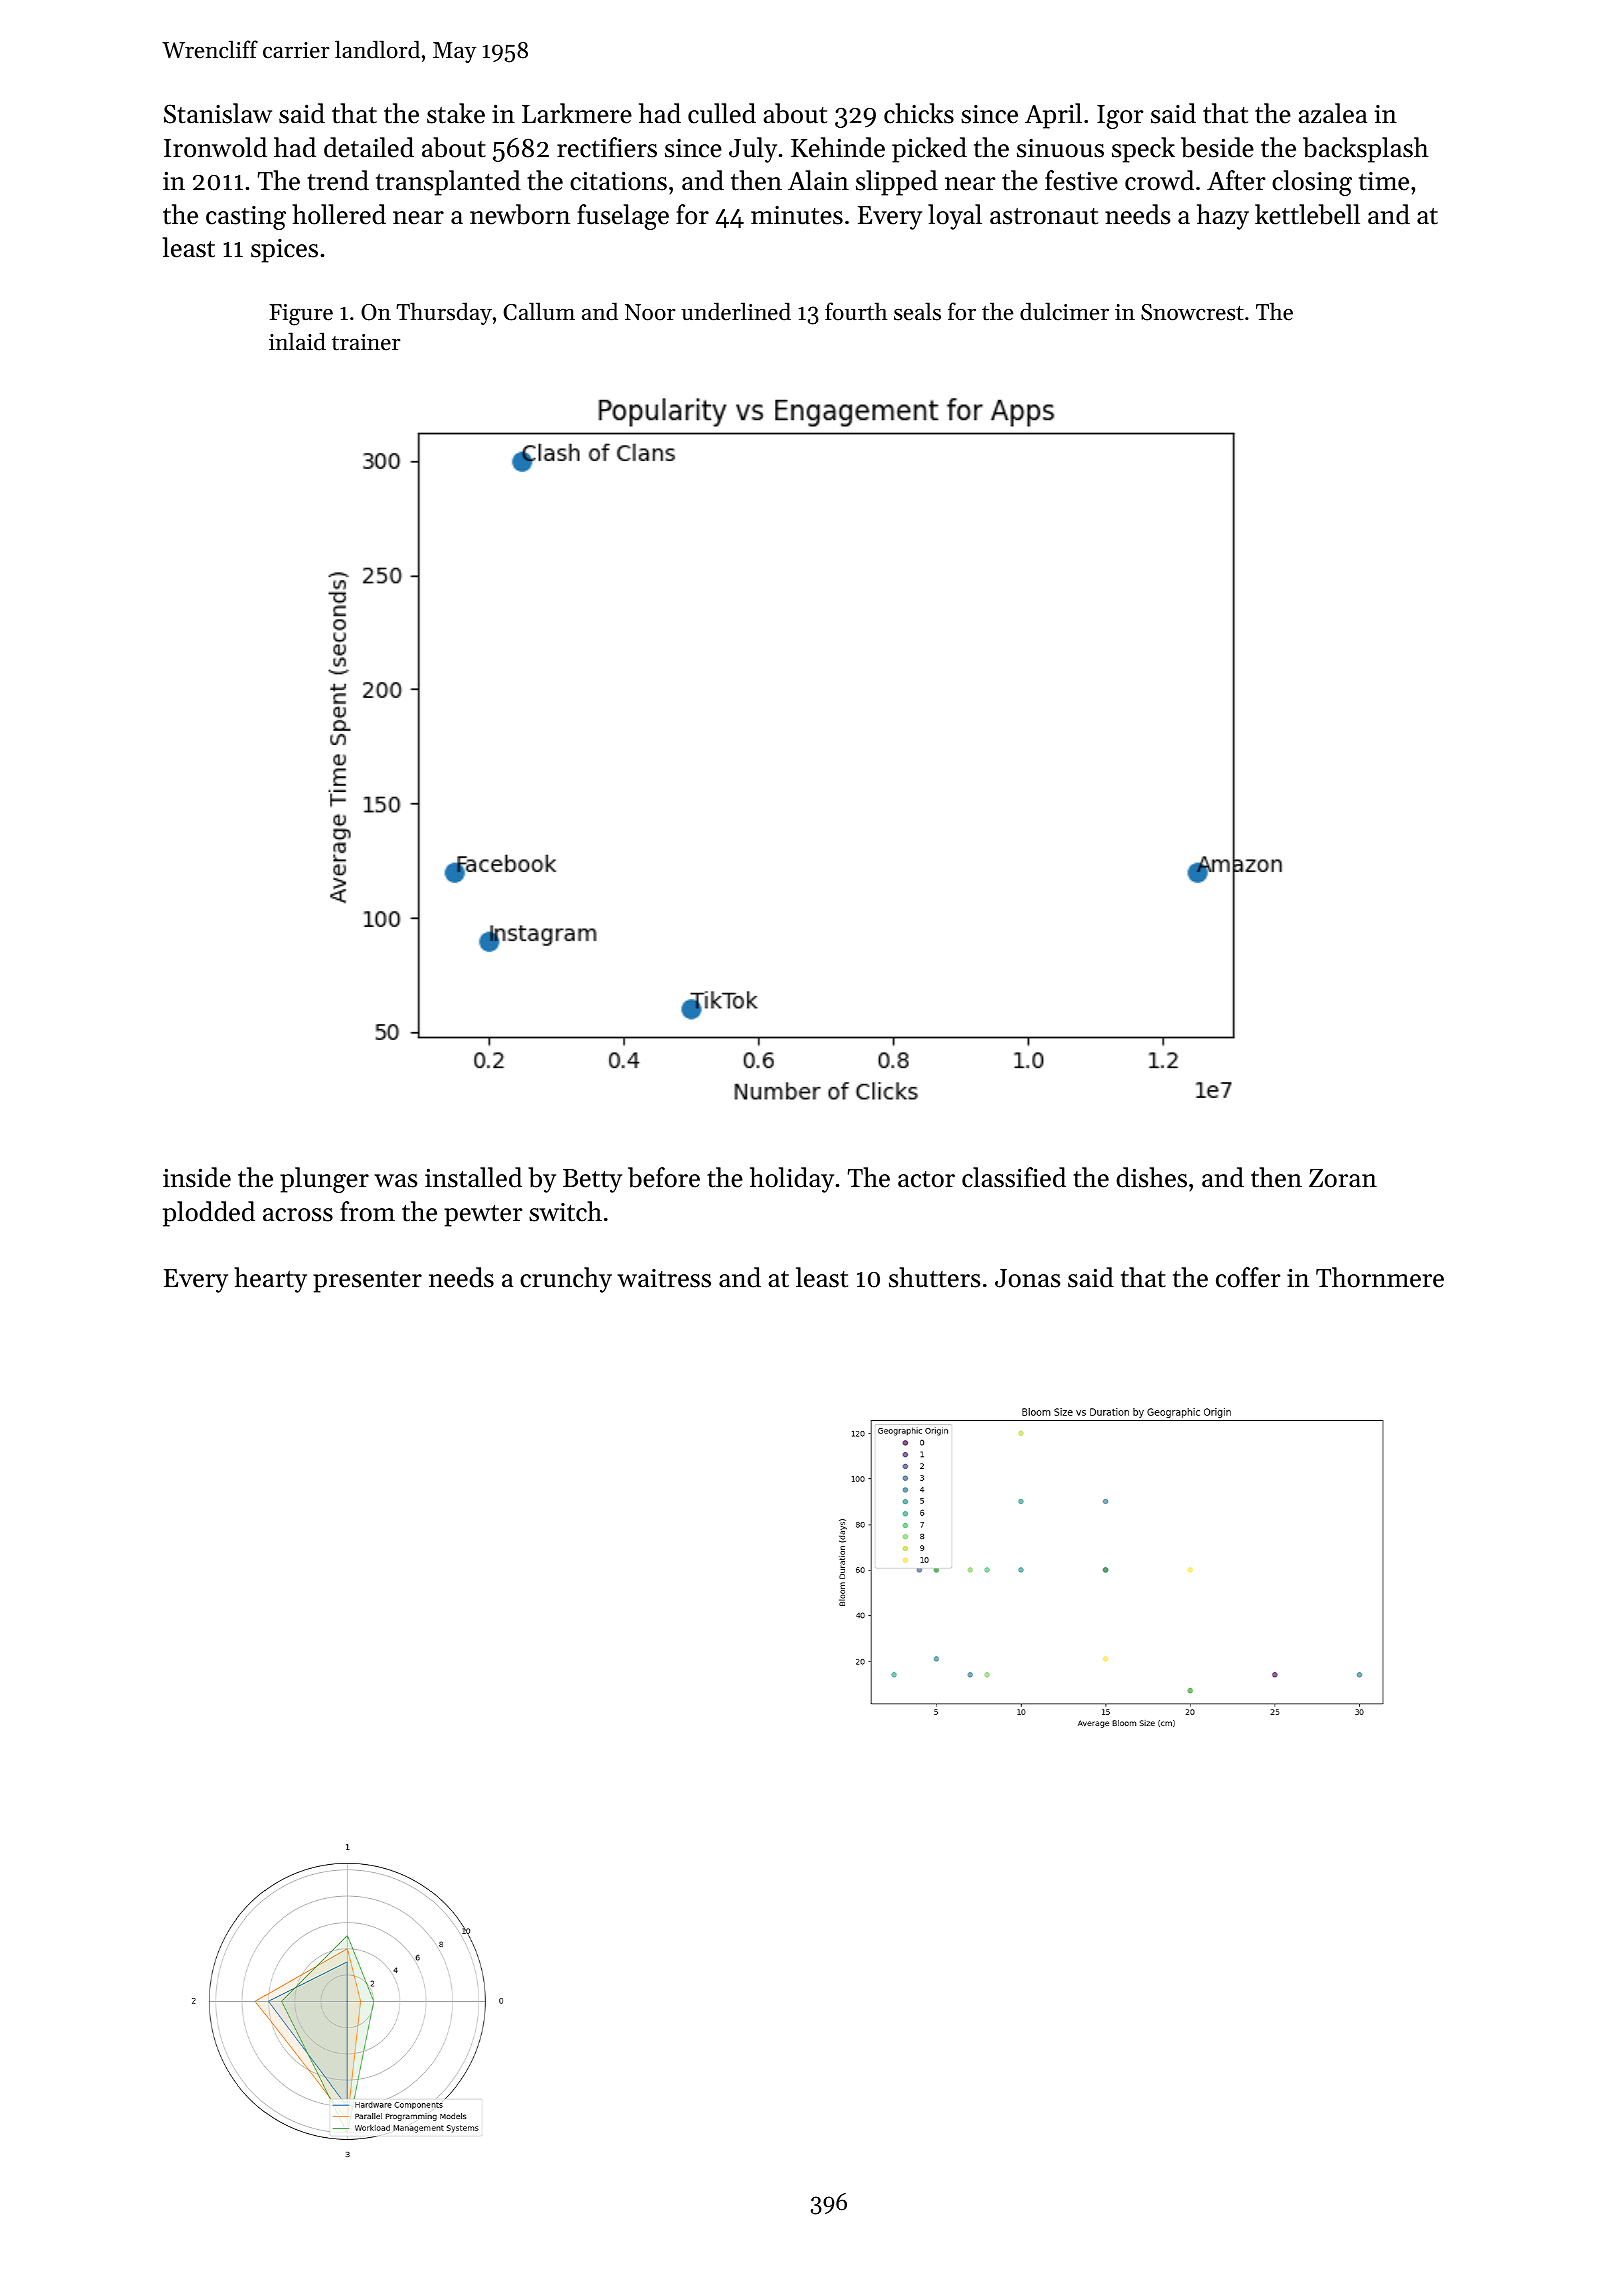 This image has height=2292, width=1620. What do you see at coordinates (367, 1282) in the image?
I see `presenter` at bounding box center [367, 1282].
